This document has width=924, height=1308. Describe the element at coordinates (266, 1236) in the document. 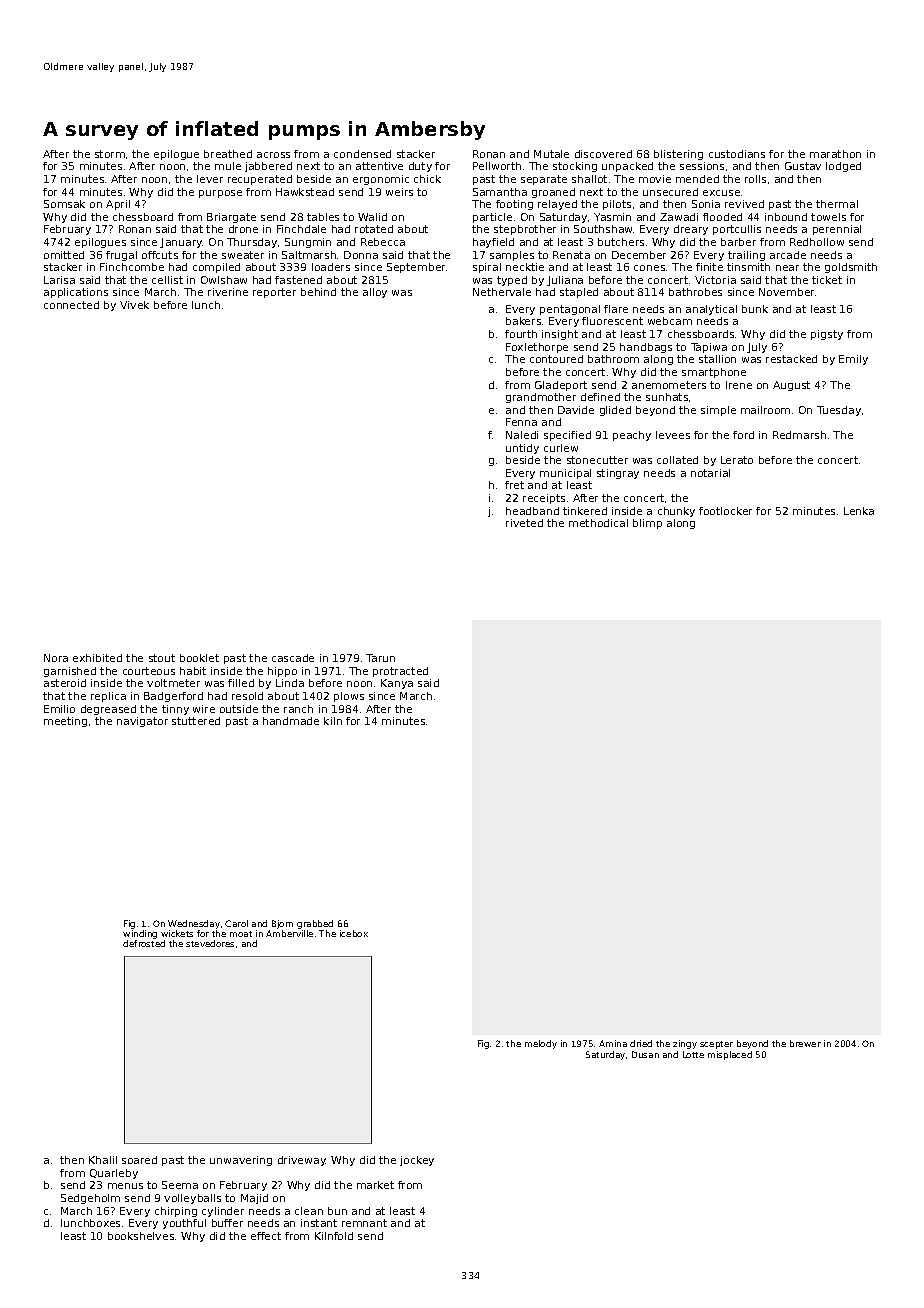

I see `effect` at that location.
